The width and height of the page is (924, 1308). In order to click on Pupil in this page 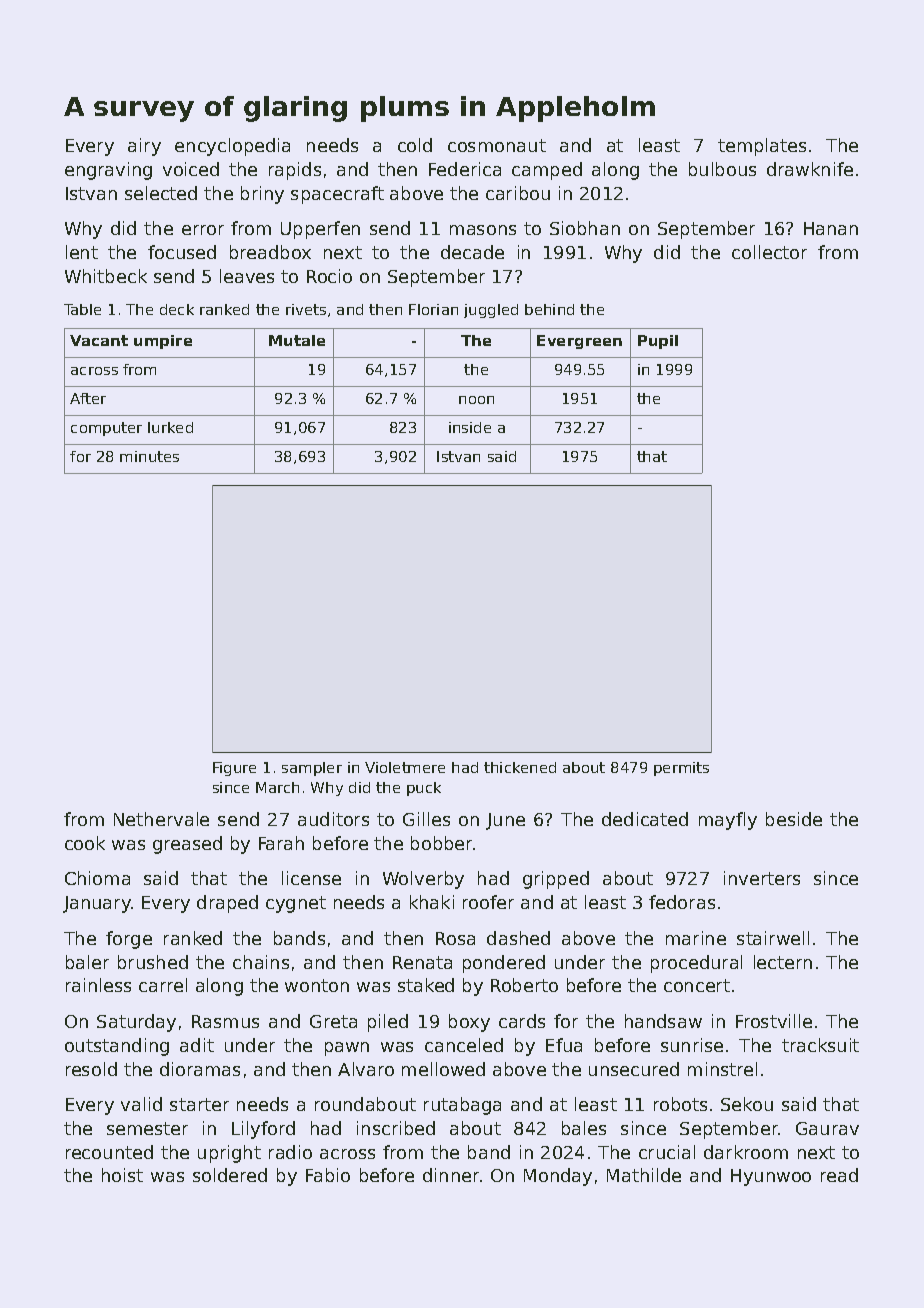, I will do `click(658, 342)`.
